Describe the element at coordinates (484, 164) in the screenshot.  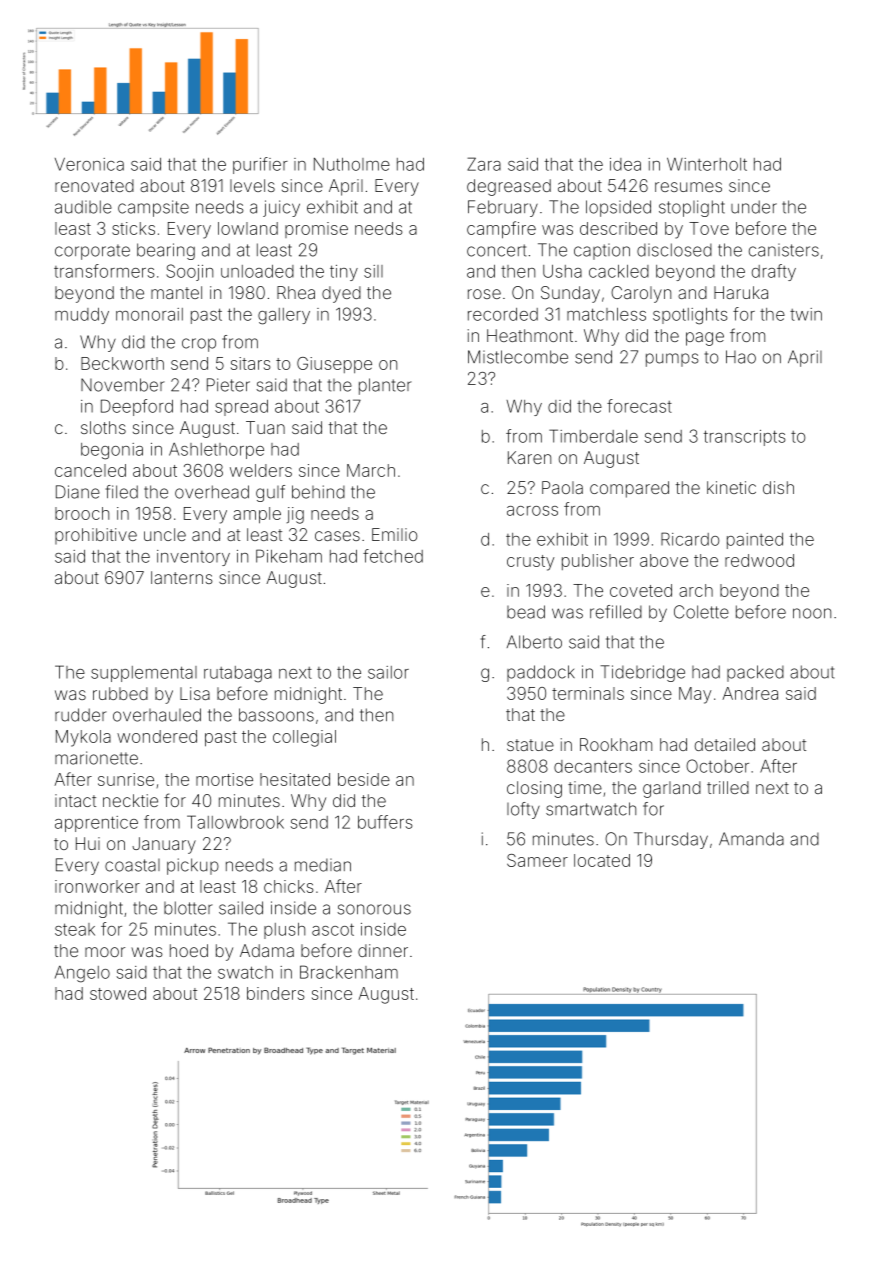
I see `Zara` at that location.
